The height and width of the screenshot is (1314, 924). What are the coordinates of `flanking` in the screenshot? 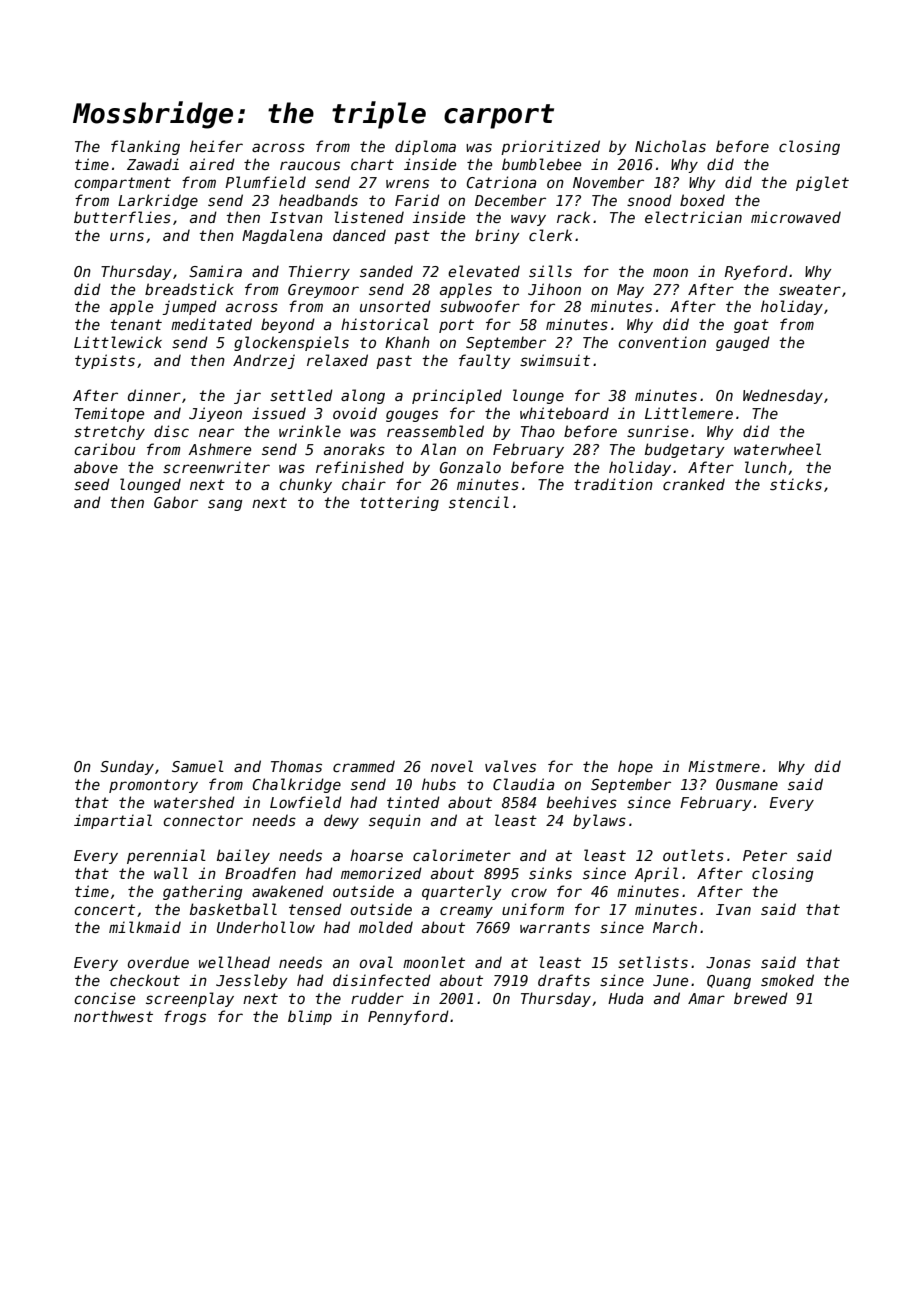 It's located at (145, 147).
